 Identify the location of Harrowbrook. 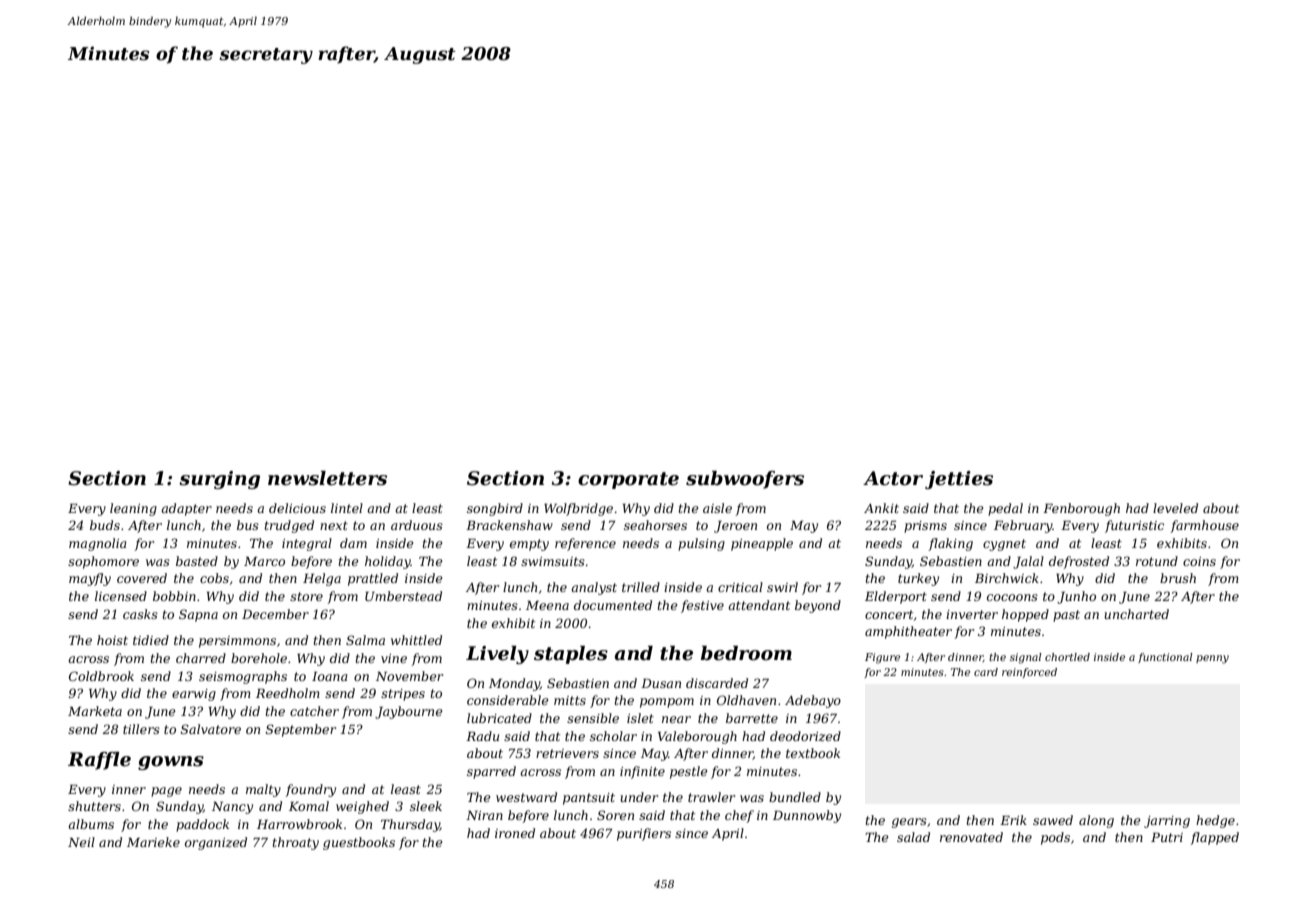
(299, 824).
